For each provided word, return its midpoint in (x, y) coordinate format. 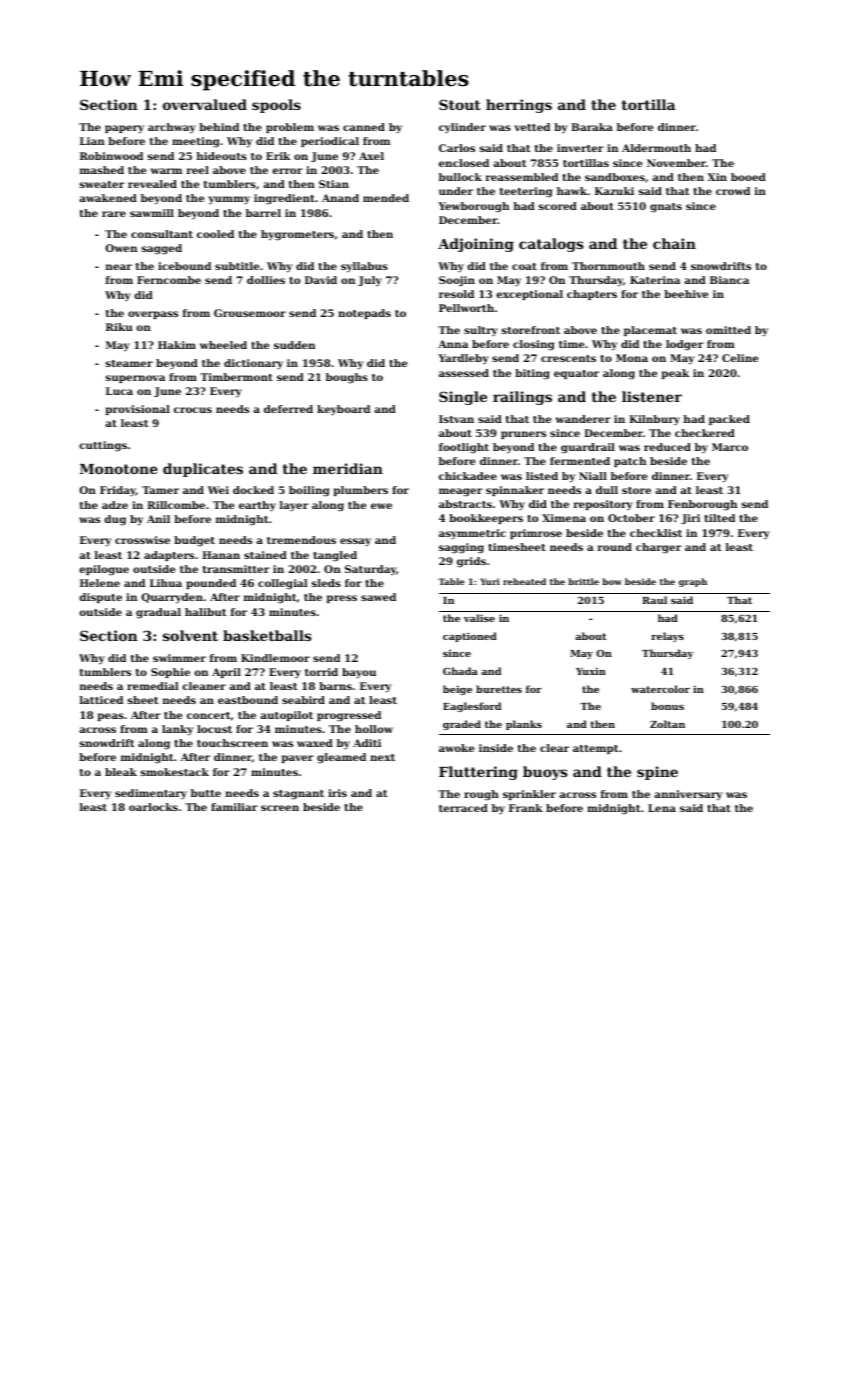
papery (124, 129)
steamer (129, 363)
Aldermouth (656, 148)
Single (463, 398)
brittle (583, 581)
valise (479, 618)
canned (364, 127)
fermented (580, 461)
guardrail (588, 448)
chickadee (468, 476)
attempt (596, 749)
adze (115, 505)
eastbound (248, 700)
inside (496, 748)
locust (214, 729)
